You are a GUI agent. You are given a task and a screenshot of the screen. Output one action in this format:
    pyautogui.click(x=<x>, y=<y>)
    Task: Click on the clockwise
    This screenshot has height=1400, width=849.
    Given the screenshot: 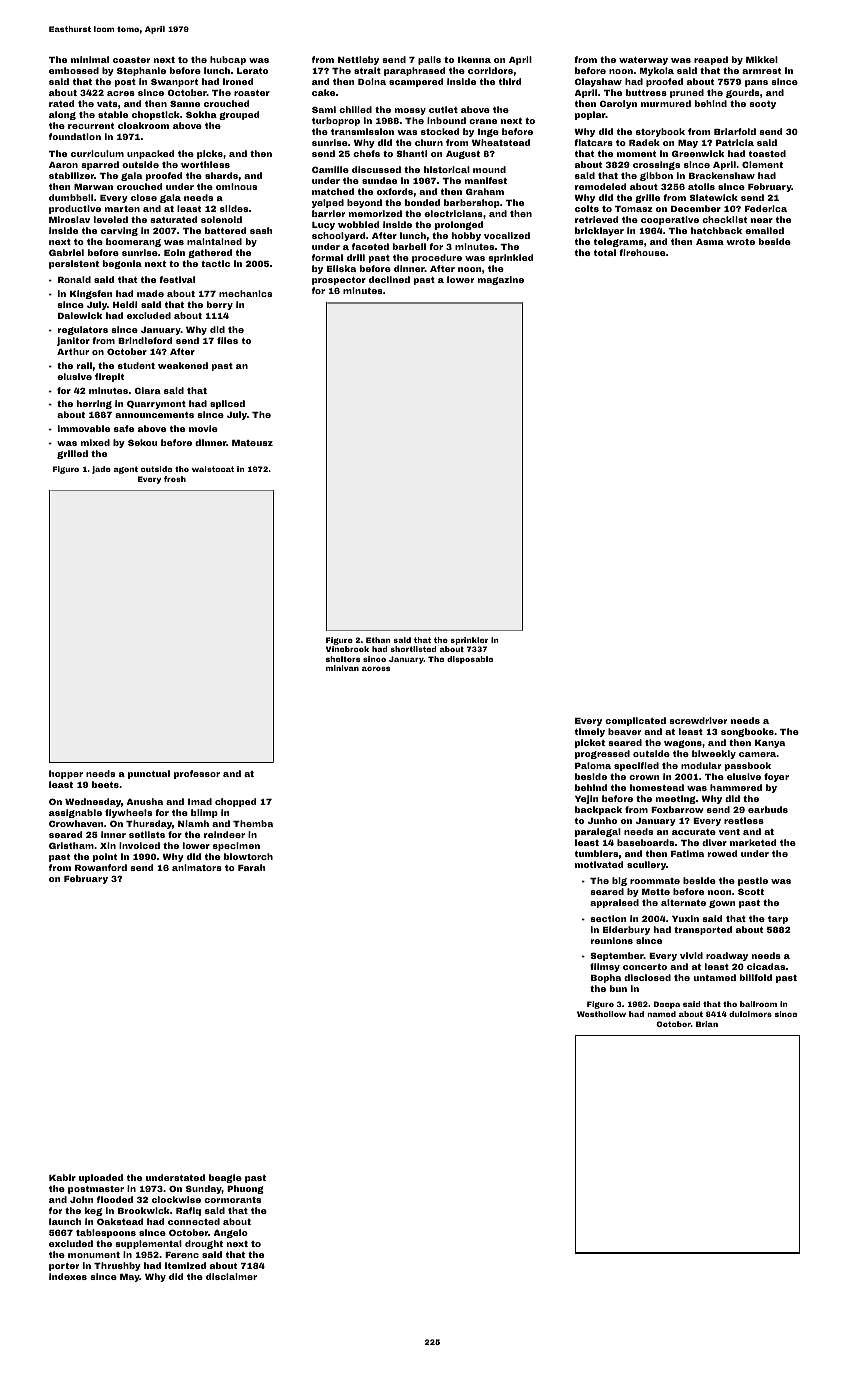 What is the action you would take?
    pyautogui.click(x=176, y=1199)
